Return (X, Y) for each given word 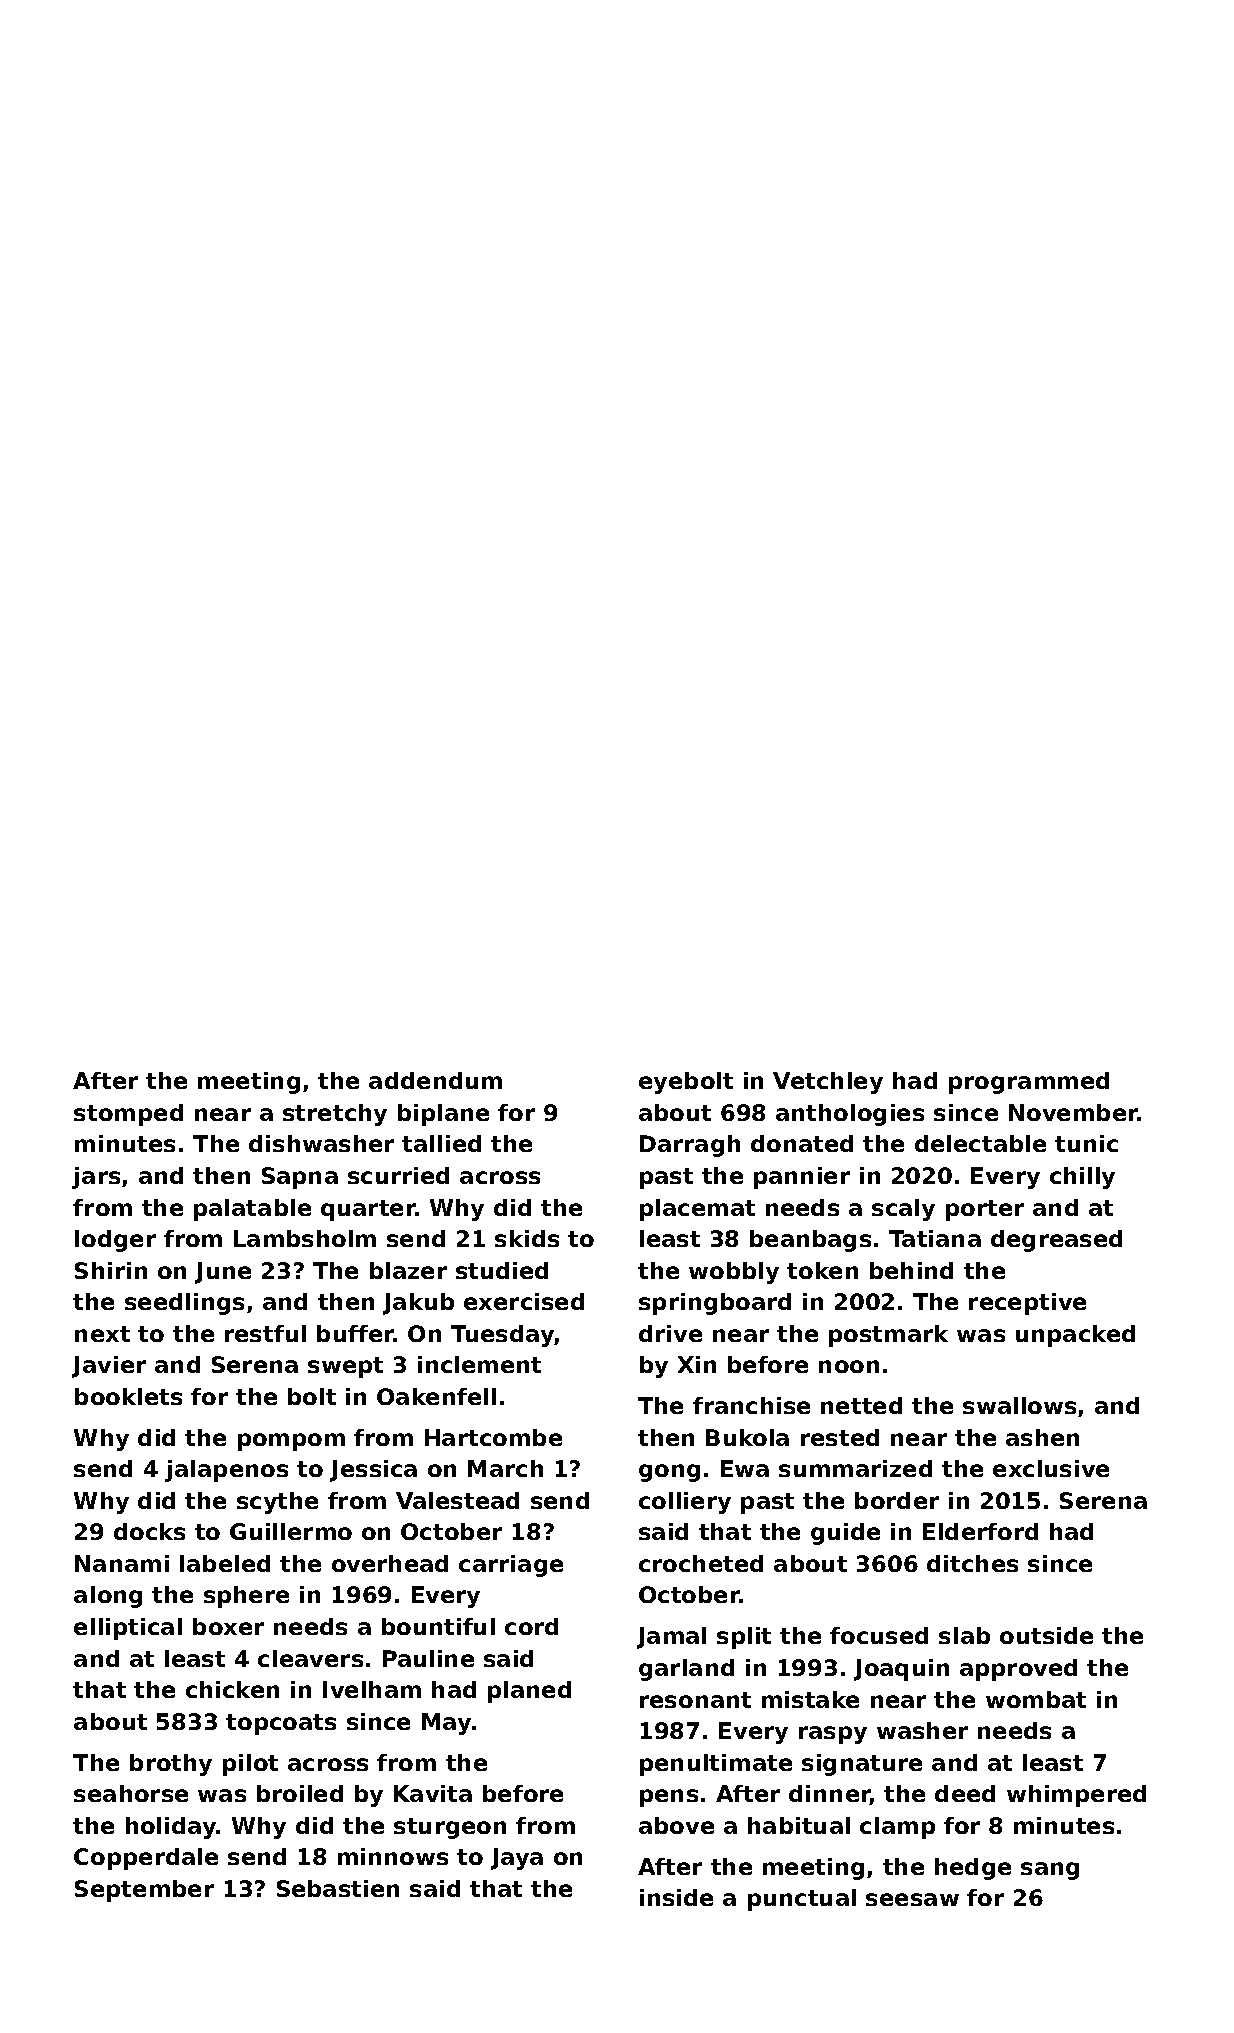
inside (676, 1897)
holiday (171, 1828)
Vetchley (828, 1083)
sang (1050, 1871)
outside (1046, 1635)
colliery (685, 1503)
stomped (128, 1115)
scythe (277, 1503)
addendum (435, 1080)
